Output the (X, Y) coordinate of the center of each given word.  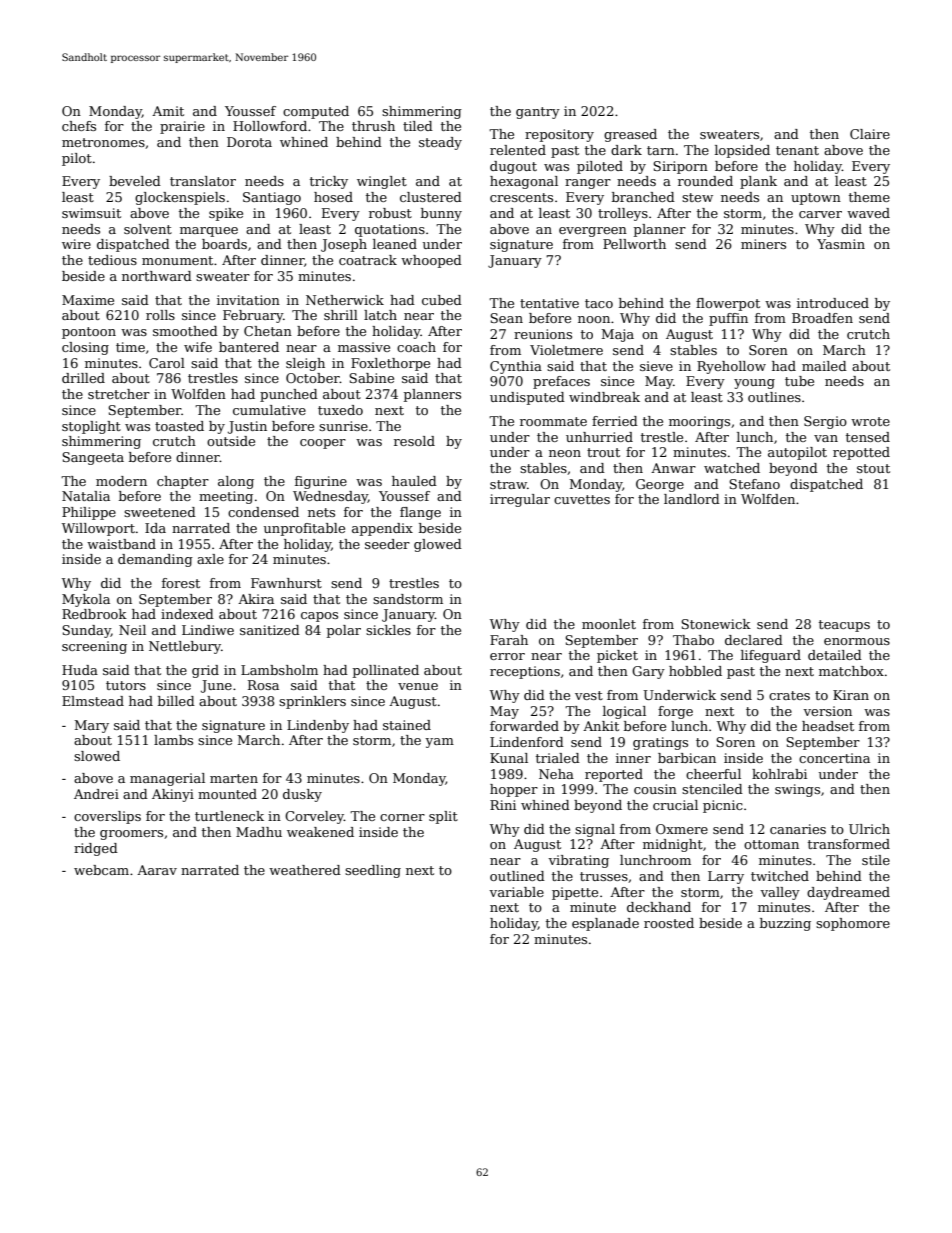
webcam (101, 870)
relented (518, 150)
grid (205, 671)
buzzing (785, 924)
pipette (575, 893)
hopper (514, 790)
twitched (780, 876)
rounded (705, 181)
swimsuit (91, 213)
